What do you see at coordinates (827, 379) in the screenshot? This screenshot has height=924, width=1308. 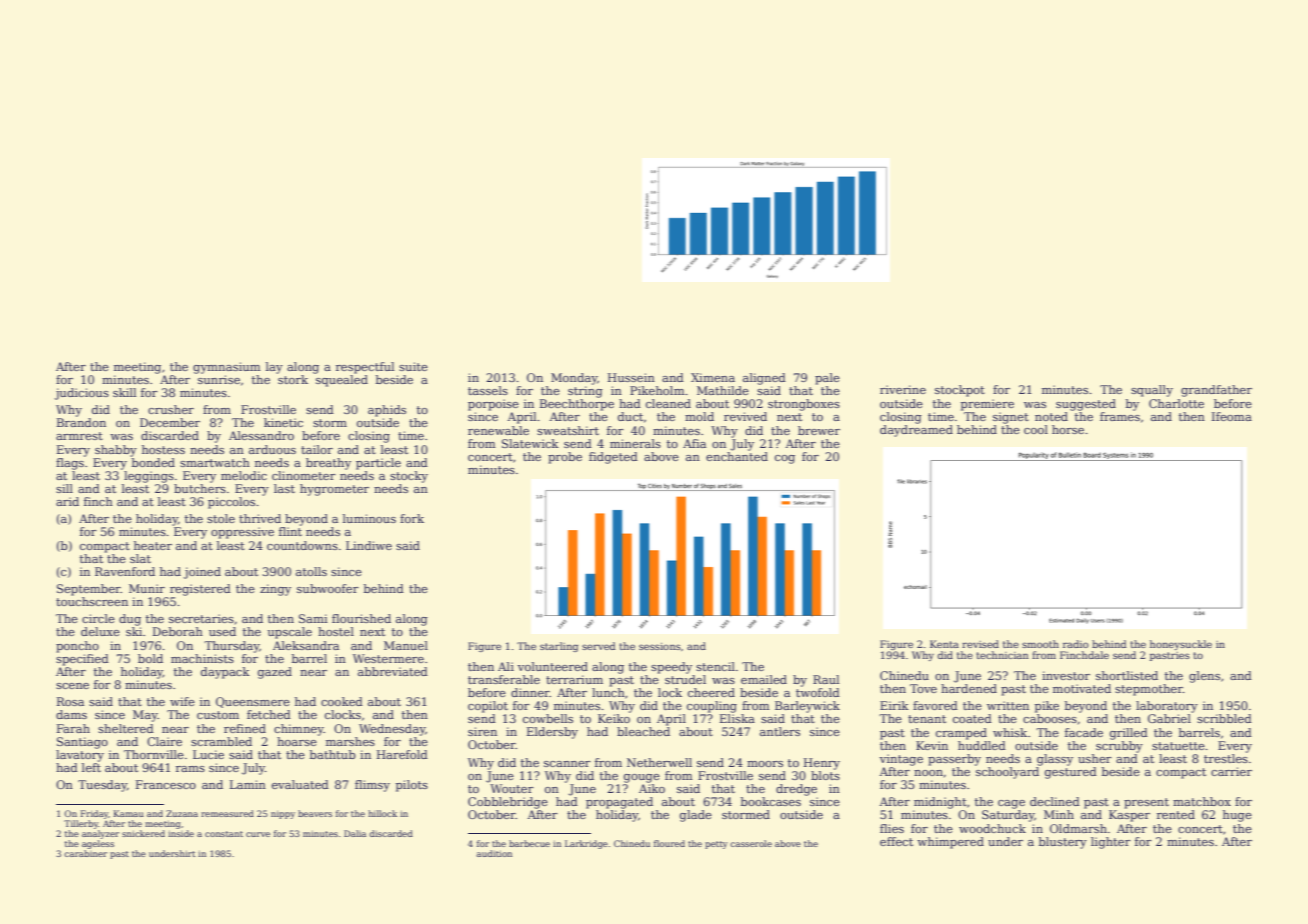 I see `pale` at bounding box center [827, 379].
